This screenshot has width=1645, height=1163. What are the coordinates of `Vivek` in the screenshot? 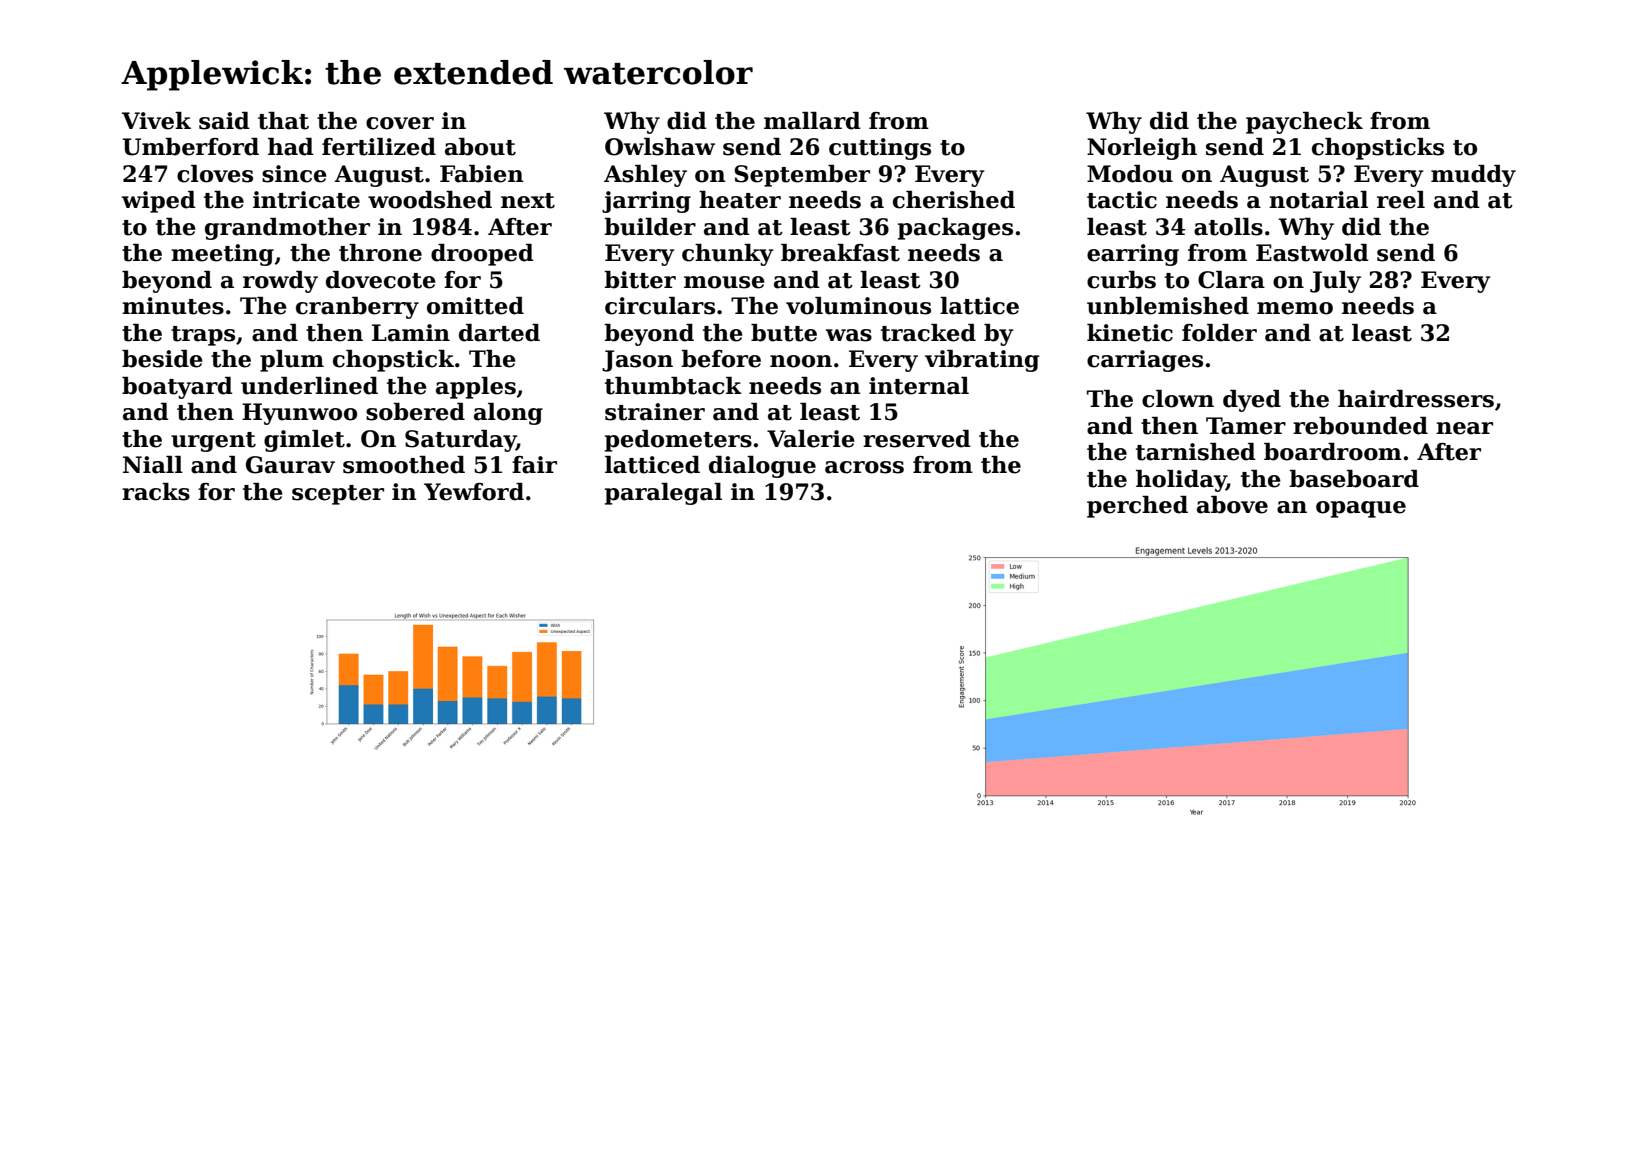 It's located at (156, 121).
